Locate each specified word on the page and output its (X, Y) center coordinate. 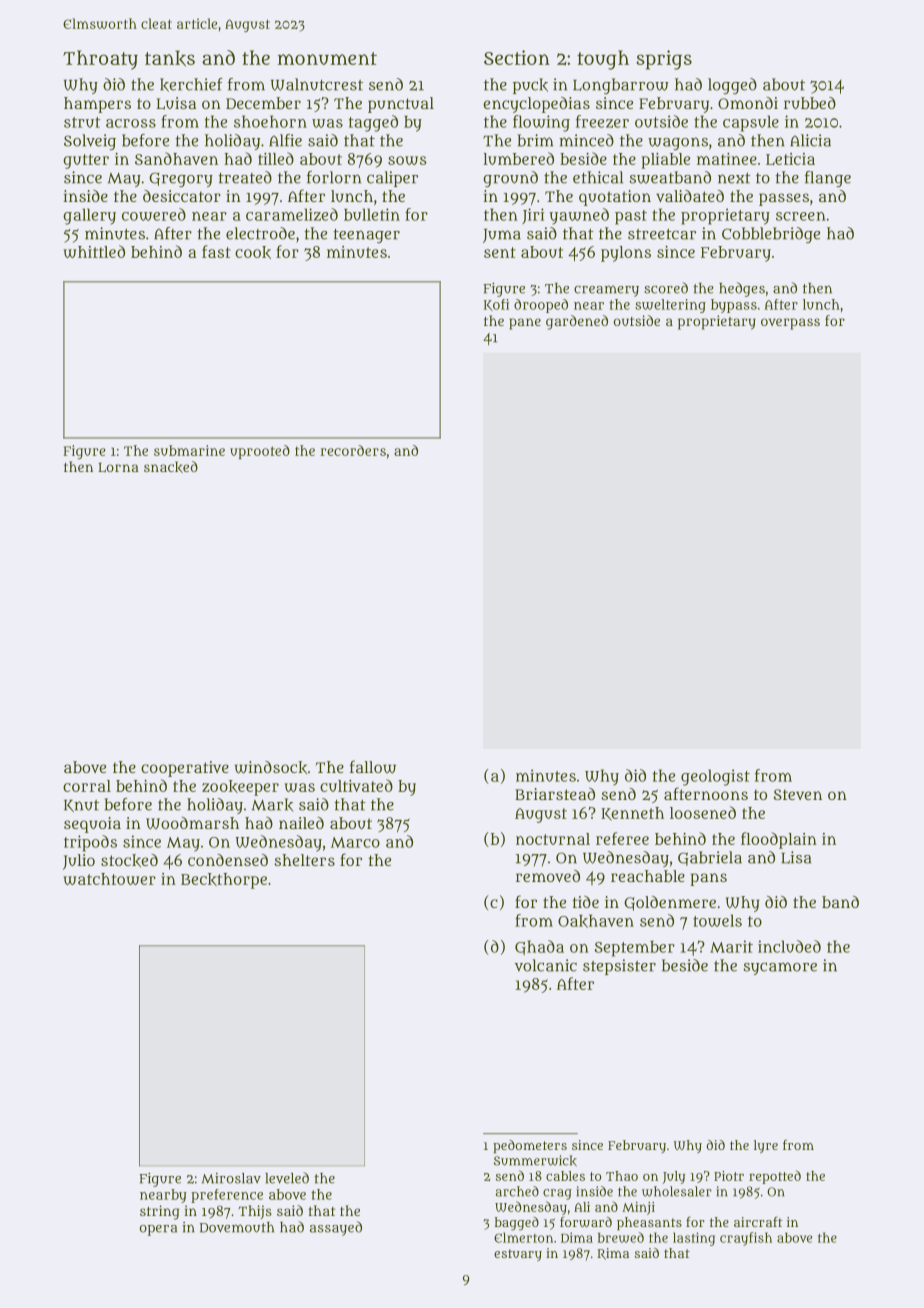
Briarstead (555, 794)
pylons (626, 254)
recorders (353, 450)
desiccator (182, 196)
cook (253, 252)
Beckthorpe (224, 881)
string (159, 1212)
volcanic (546, 965)
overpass (790, 324)
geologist (715, 777)
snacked (171, 467)
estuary (518, 1255)
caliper (392, 179)
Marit (731, 946)
